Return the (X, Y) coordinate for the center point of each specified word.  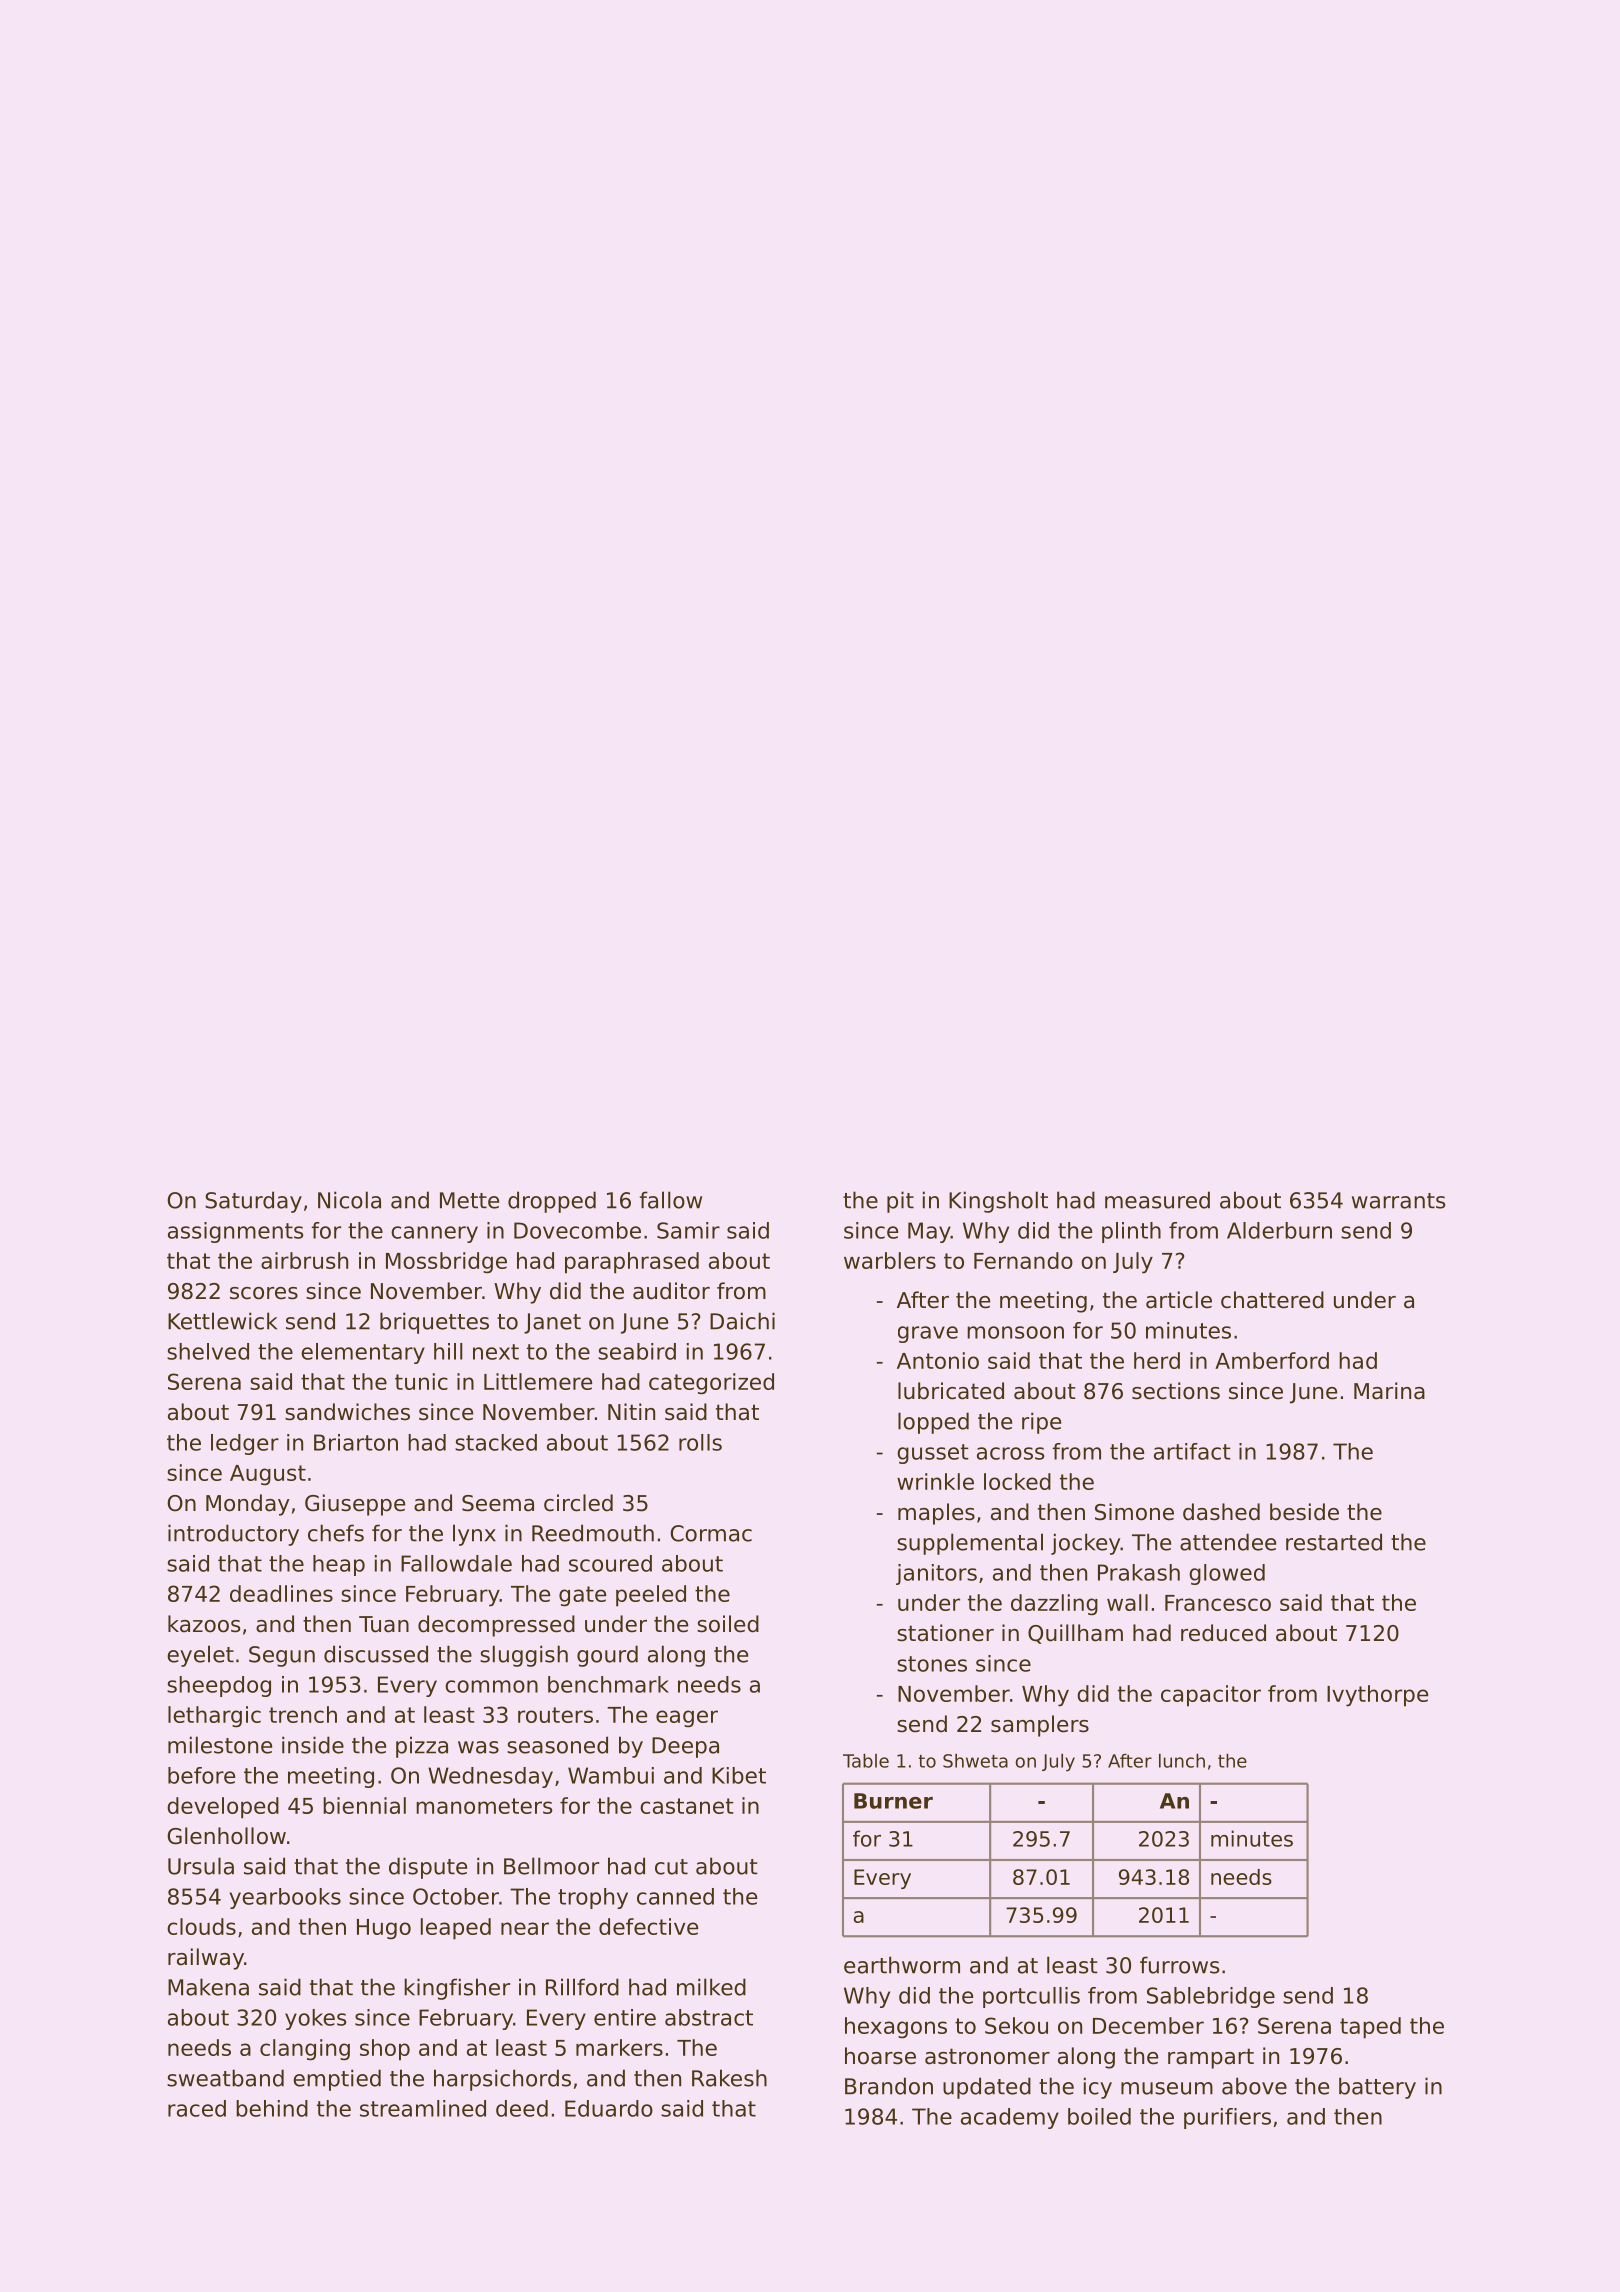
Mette (469, 1200)
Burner (893, 1801)
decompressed (496, 1626)
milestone (220, 1745)
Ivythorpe (1377, 1696)
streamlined (423, 2108)
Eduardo (609, 2108)
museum (1167, 2088)
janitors (936, 1574)
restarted (1334, 1542)
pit (900, 1202)
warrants (1398, 1201)
